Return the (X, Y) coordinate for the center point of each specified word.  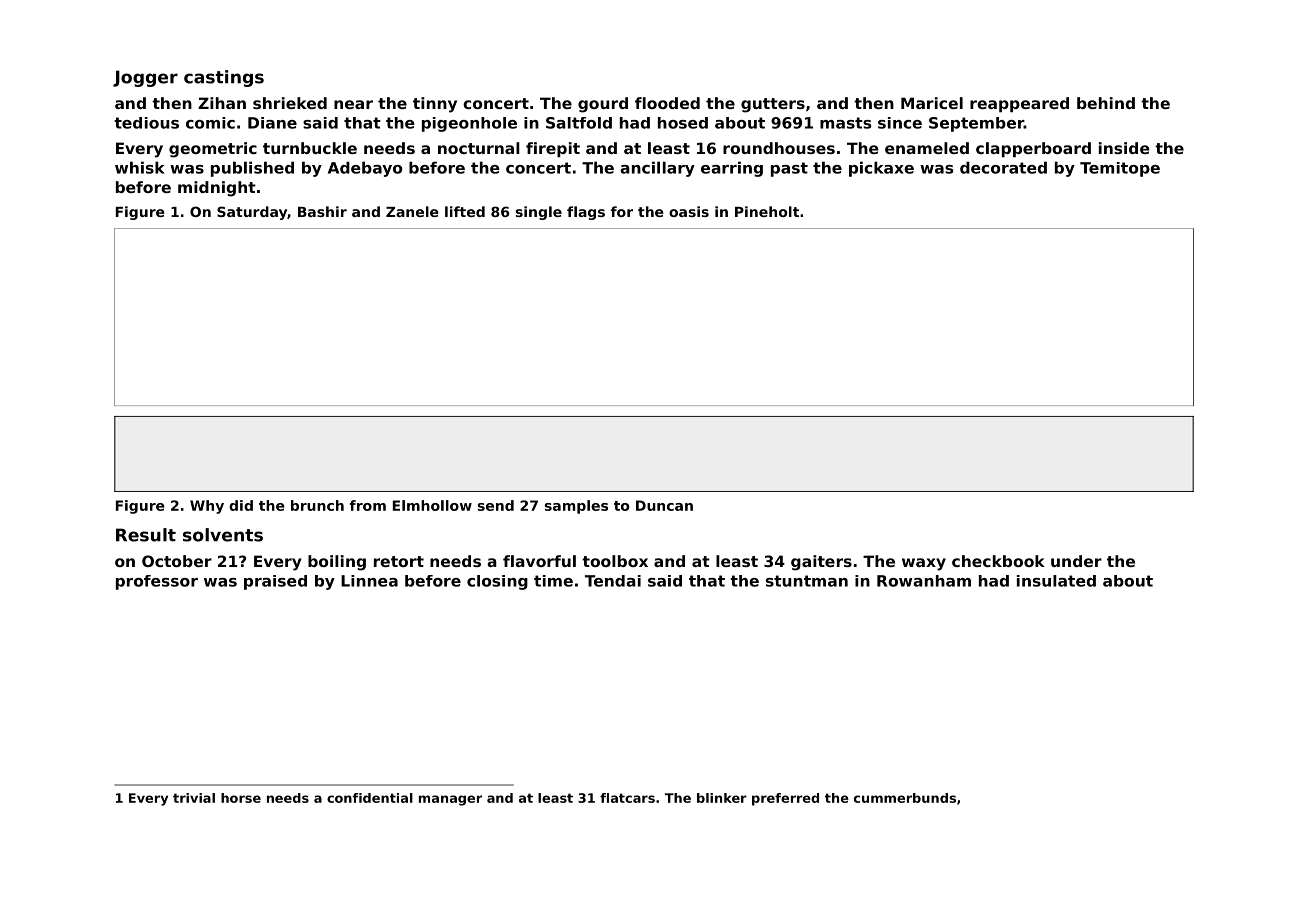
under (1076, 561)
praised (275, 582)
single (539, 213)
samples (576, 507)
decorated (1003, 167)
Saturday (252, 213)
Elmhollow (432, 505)
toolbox (615, 561)
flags (586, 213)
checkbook (998, 561)
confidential (370, 798)
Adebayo (365, 169)
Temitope (1120, 169)
